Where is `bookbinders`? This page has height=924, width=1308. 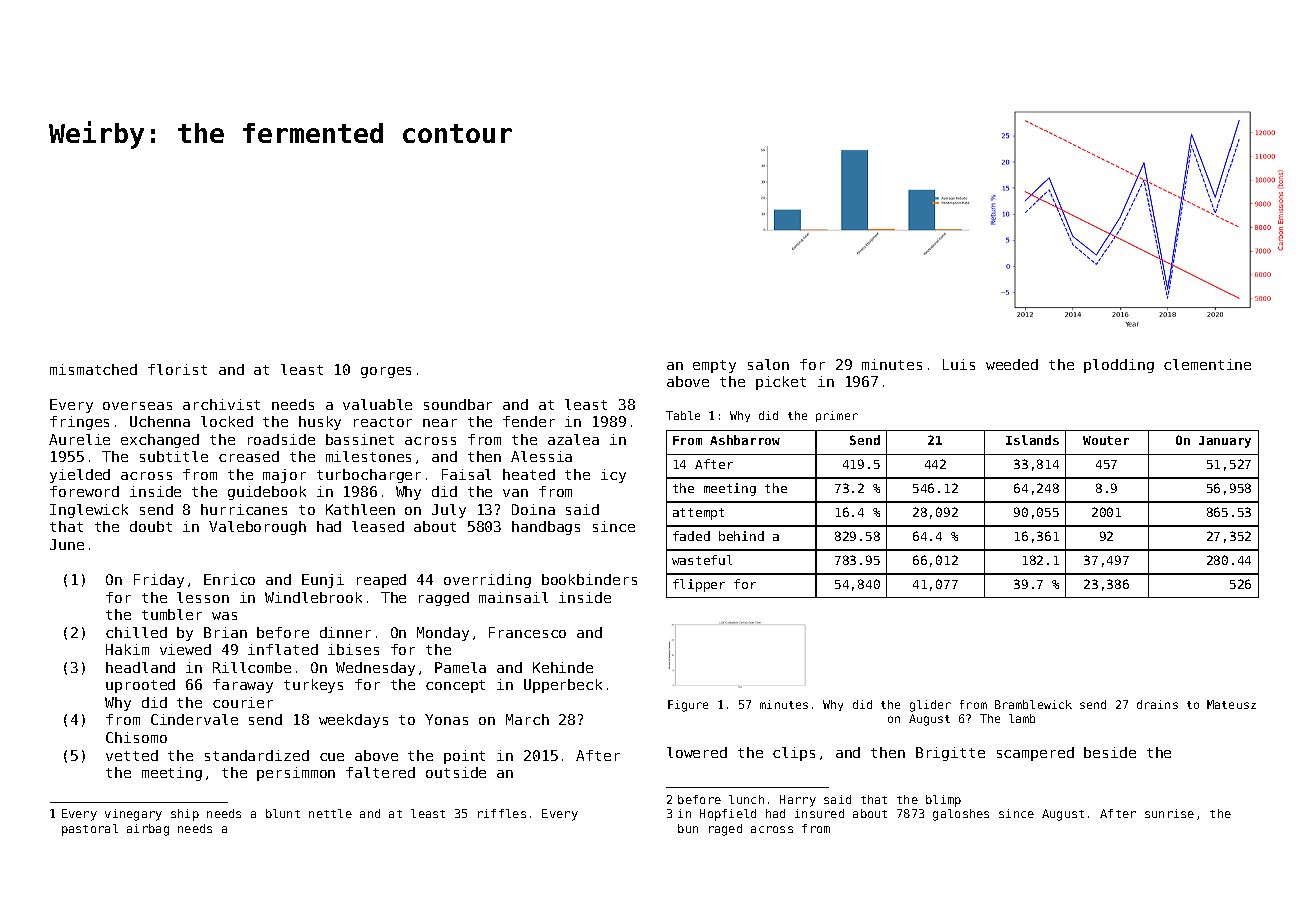 bookbinders is located at coordinates (589, 579).
